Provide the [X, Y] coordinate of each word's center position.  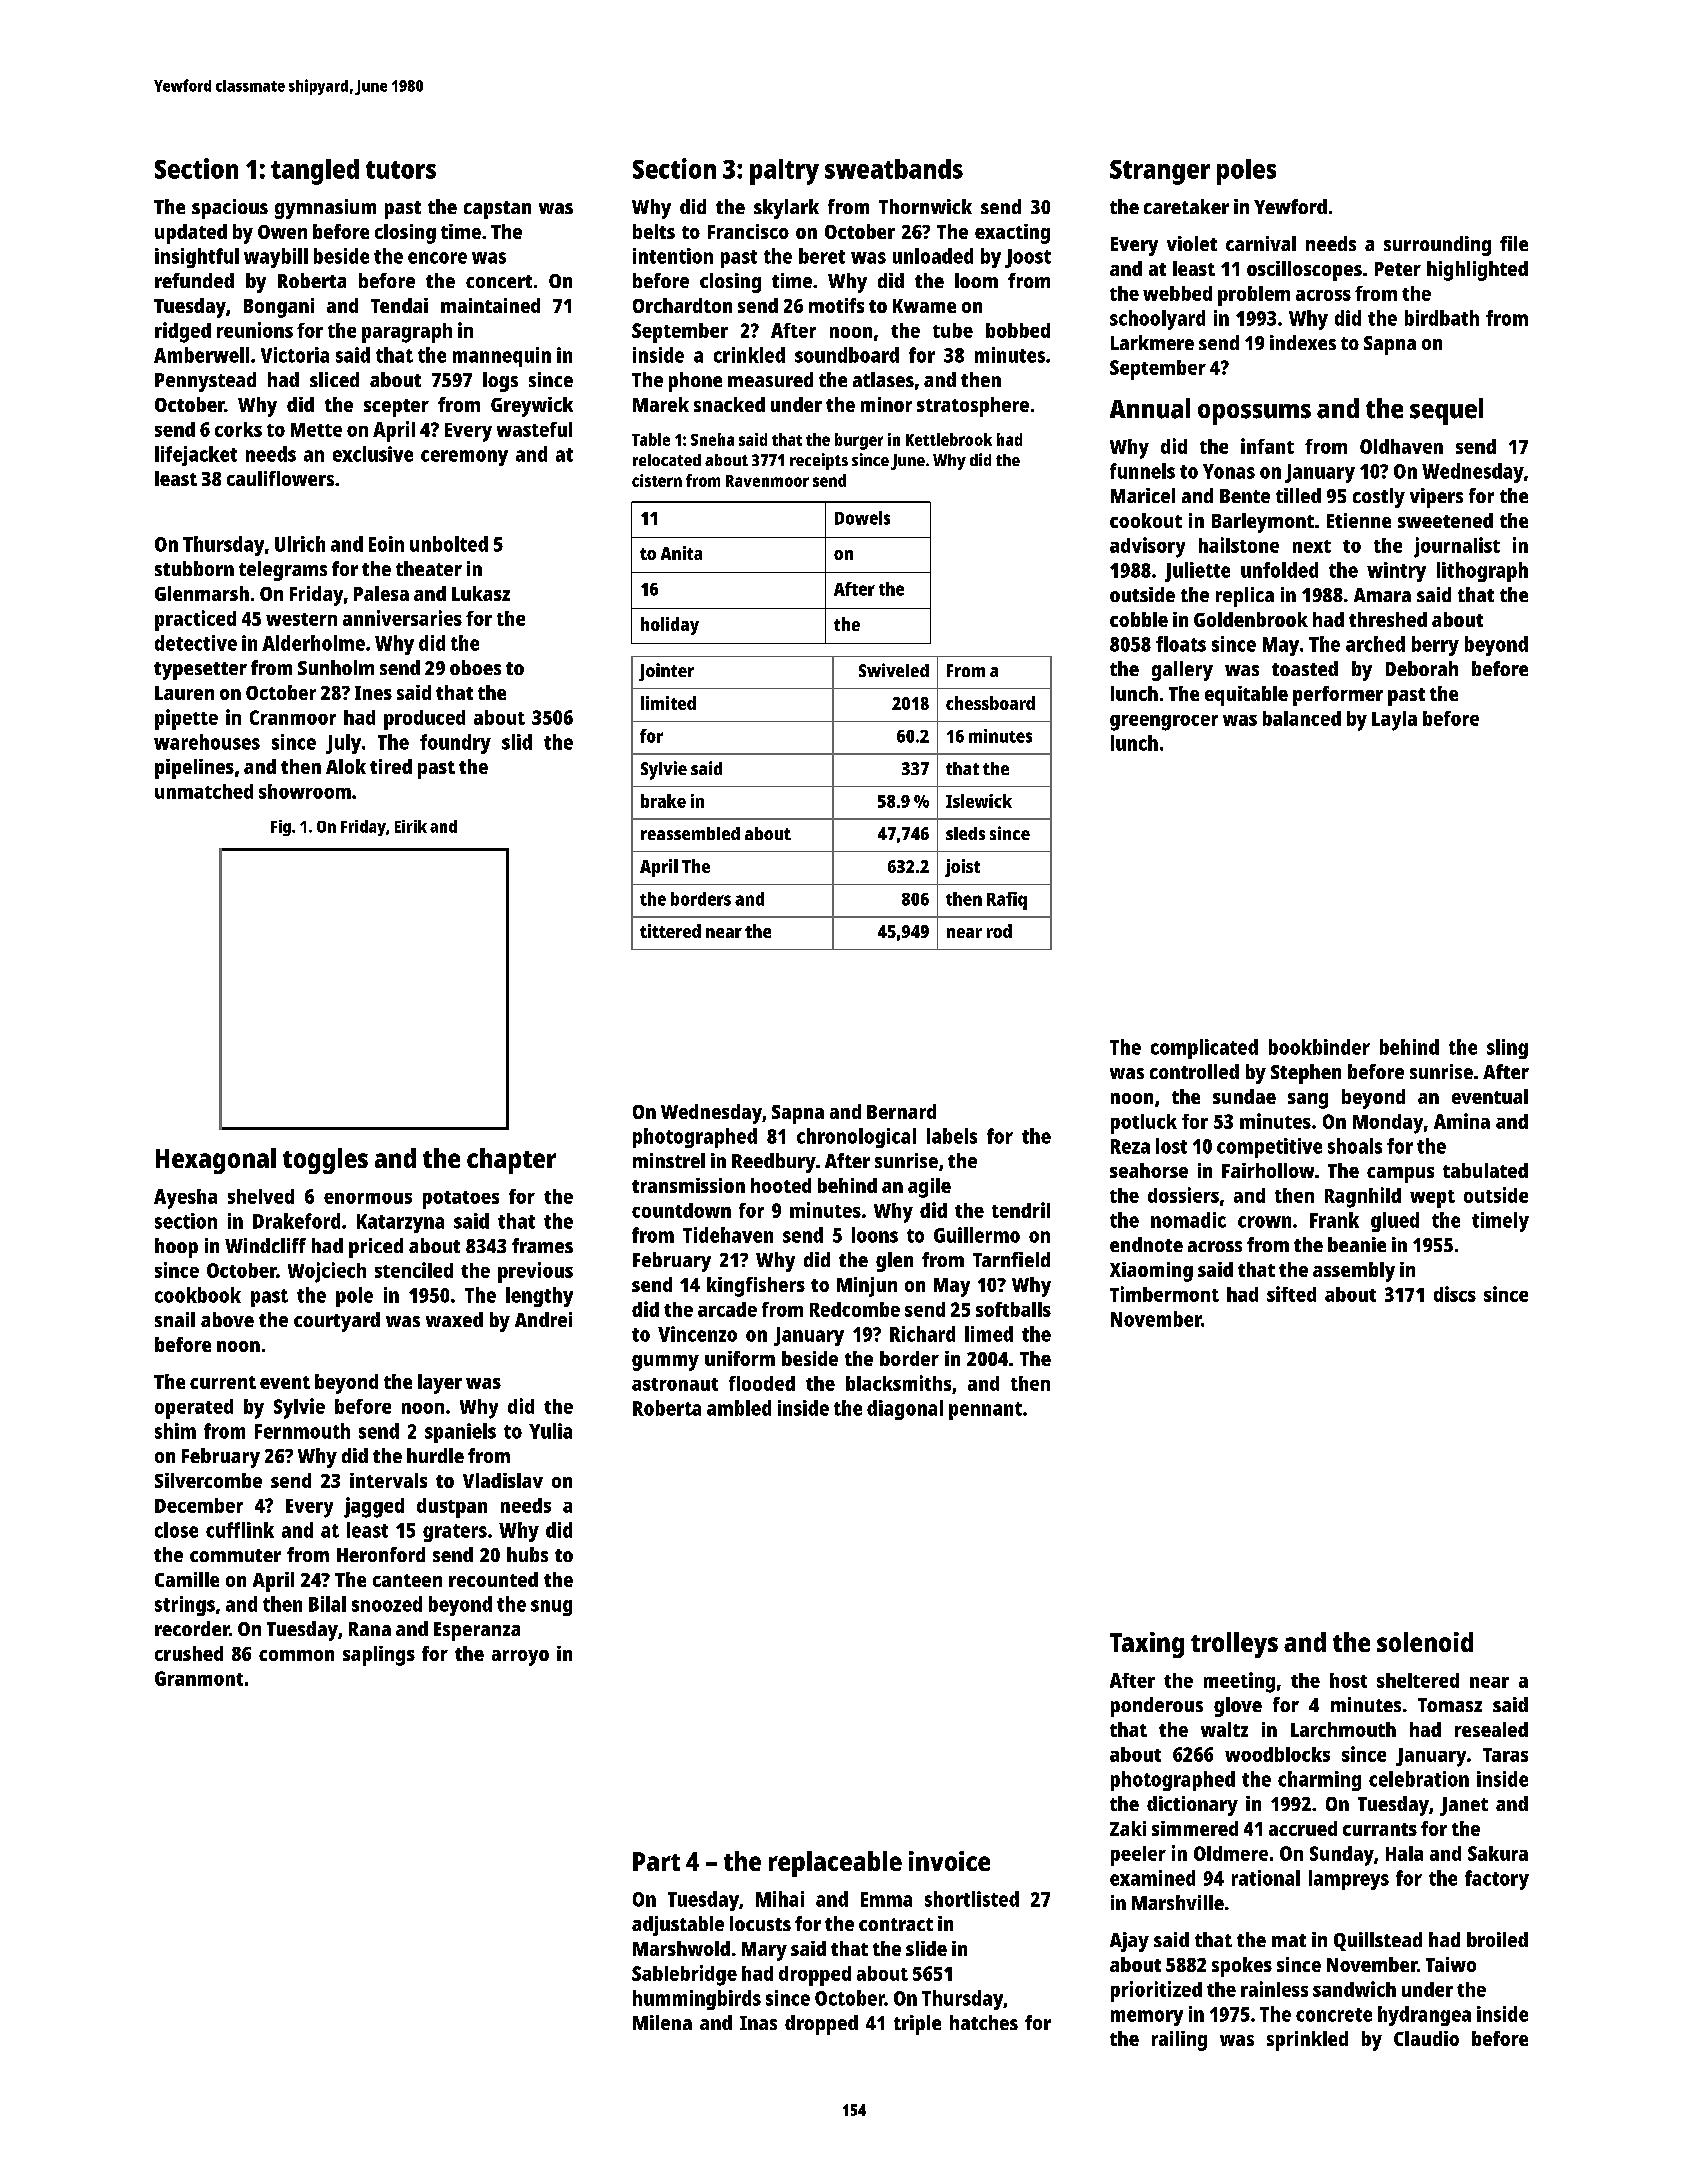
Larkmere [1152, 342]
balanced [1302, 718]
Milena [662, 2022]
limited [668, 703]
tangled [315, 172]
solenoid [1425, 1642]
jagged [374, 1507]
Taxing [1147, 1645]
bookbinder [1319, 1047]
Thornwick [925, 206]
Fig [281, 828]
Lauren [184, 693]
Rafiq [1007, 901]
